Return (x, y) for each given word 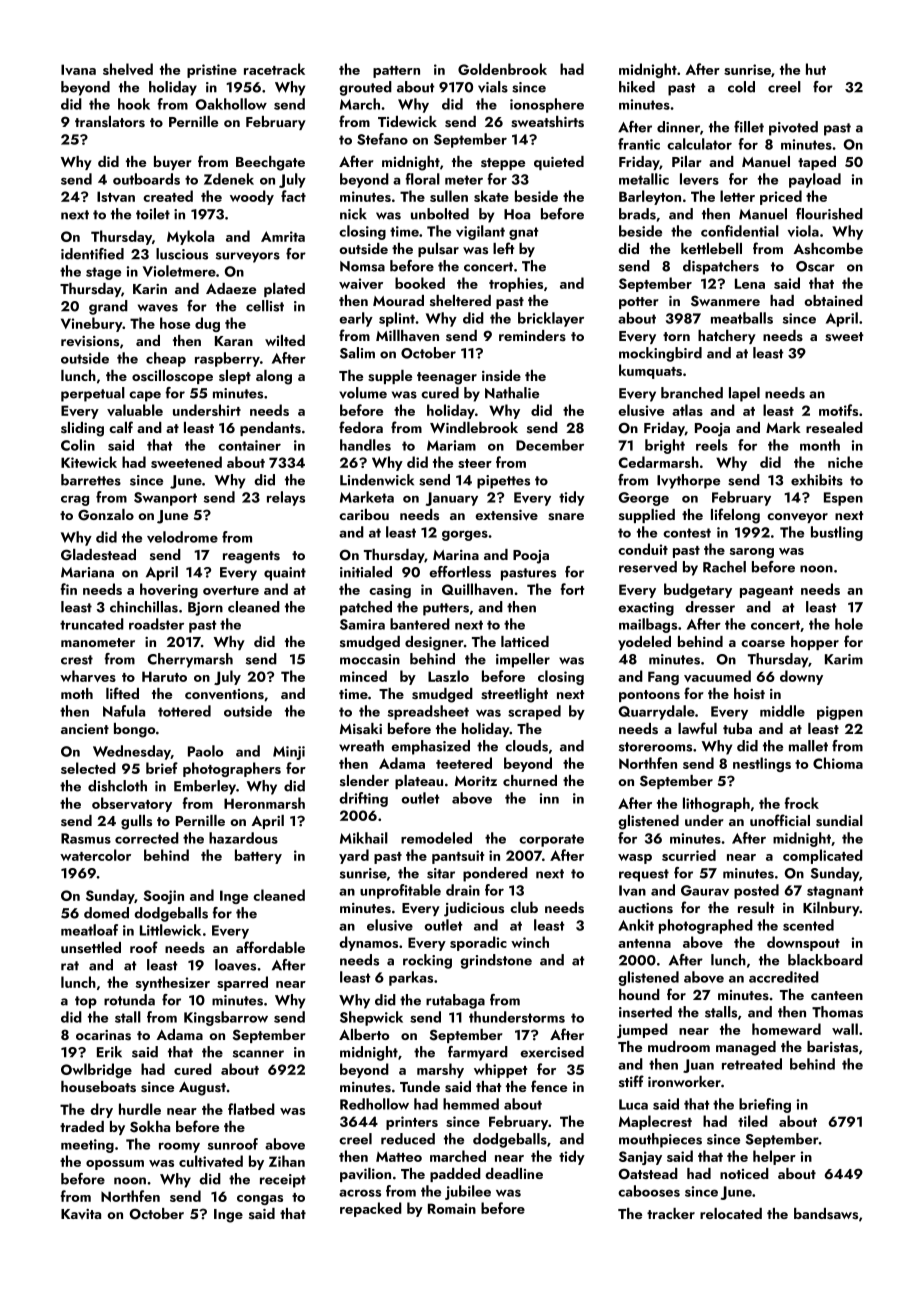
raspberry (227, 359)
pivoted (793, 128)
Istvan (116, 196)
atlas (687, 410)
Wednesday (132, 752)
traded (82, 1126)
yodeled (644, 643)
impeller (523, 660)
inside (501, 376)
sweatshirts (547, 122)
